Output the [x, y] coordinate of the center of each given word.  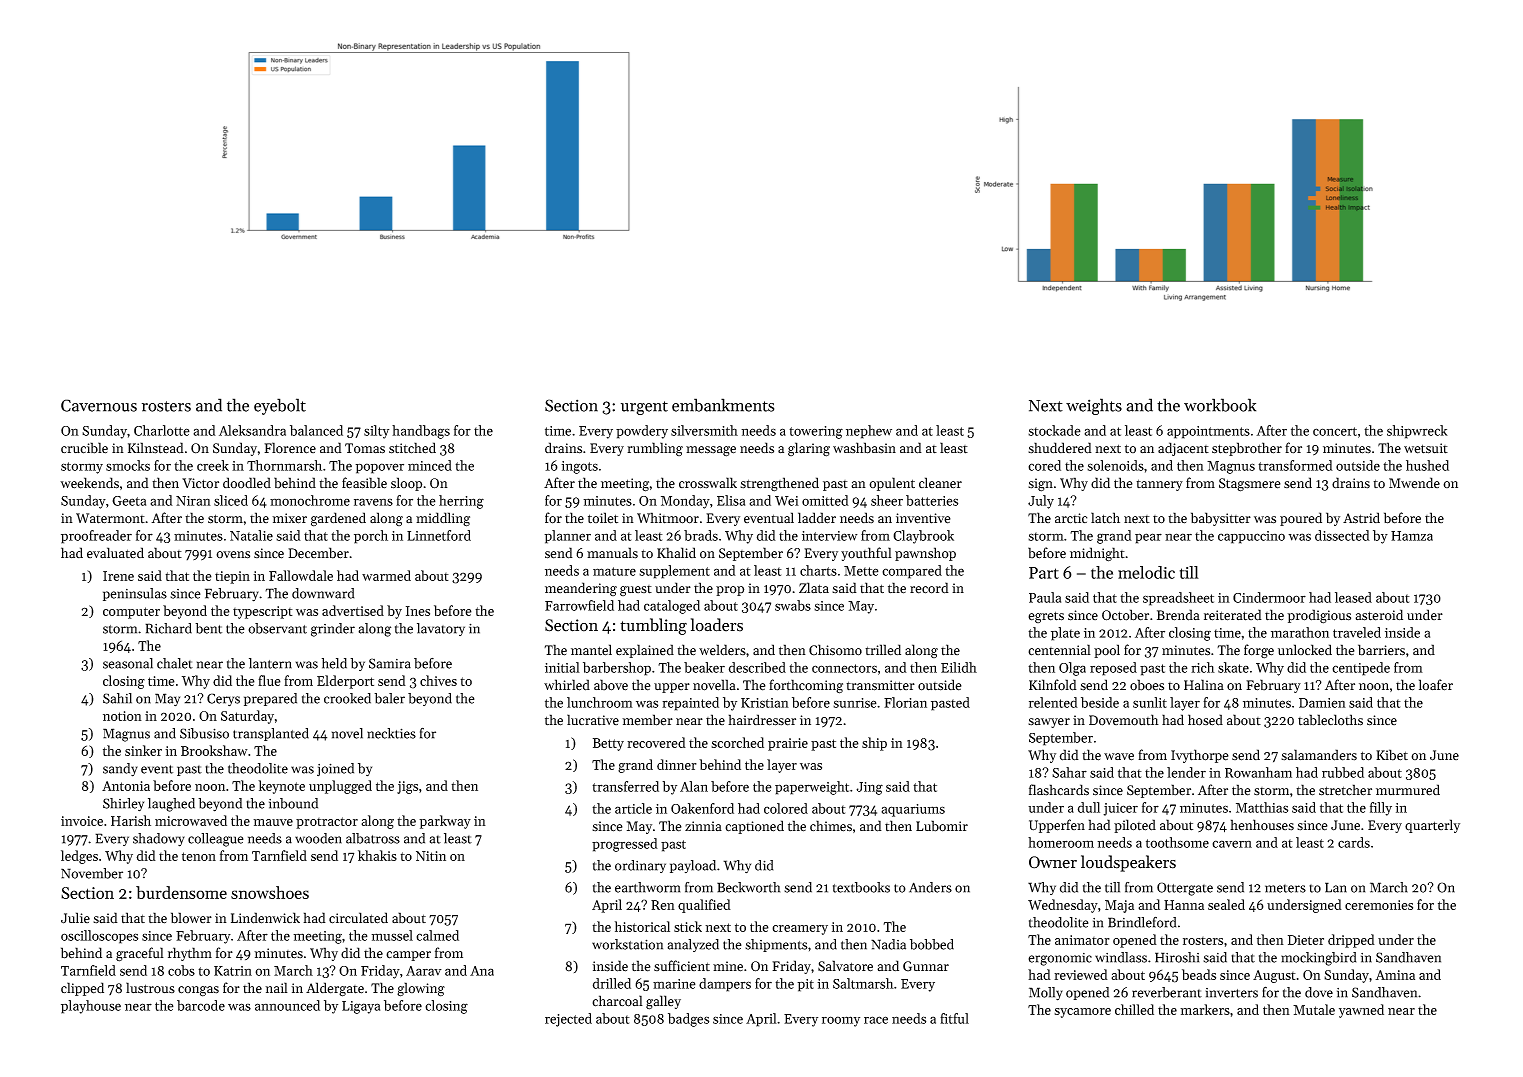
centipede [1361, 669]
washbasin [864, 448]
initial [562, 667]
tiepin [232, 577]
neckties [391, 733]
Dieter [1306, 940]
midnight [1097, 554]
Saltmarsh [863, 983]
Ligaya [361, 1007]
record [929, 588]
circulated [358, 918]
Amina [1395, 975]
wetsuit [1426, 448]
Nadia [888, 944]
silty [376, 432]
